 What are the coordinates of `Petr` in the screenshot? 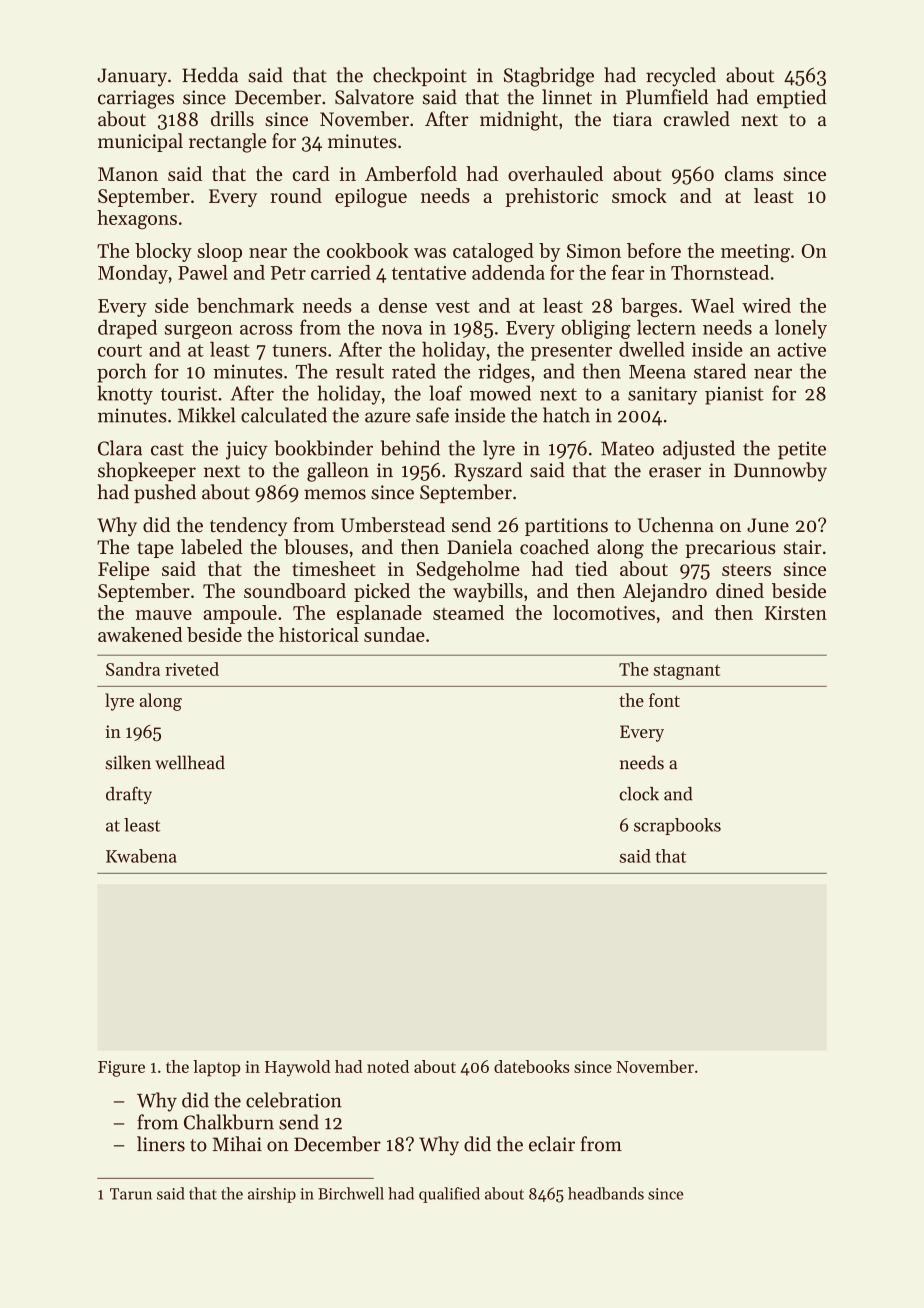 It's located at (288, 273).
